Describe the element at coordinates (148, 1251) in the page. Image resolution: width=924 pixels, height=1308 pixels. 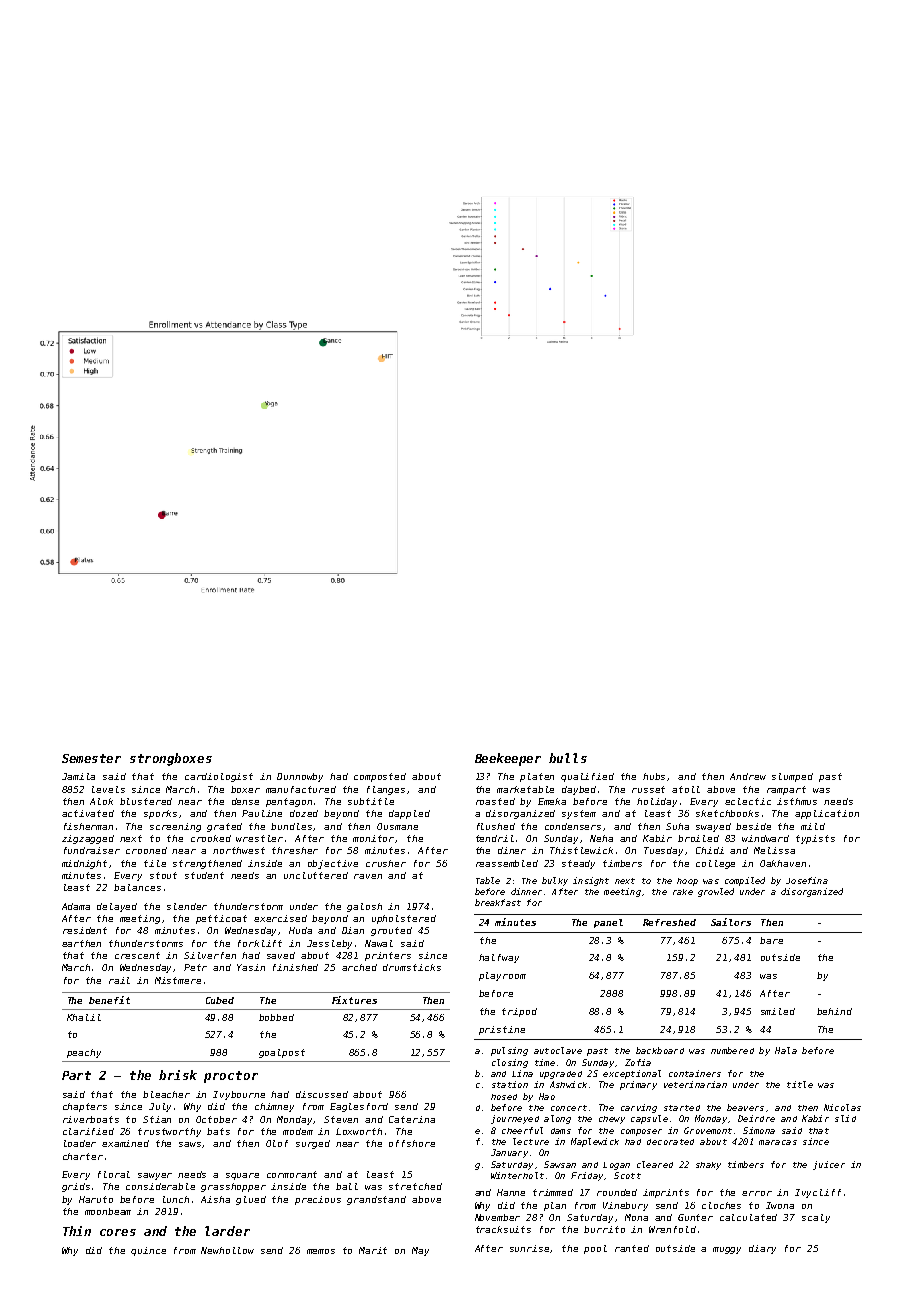
I see `quince` at that location.
